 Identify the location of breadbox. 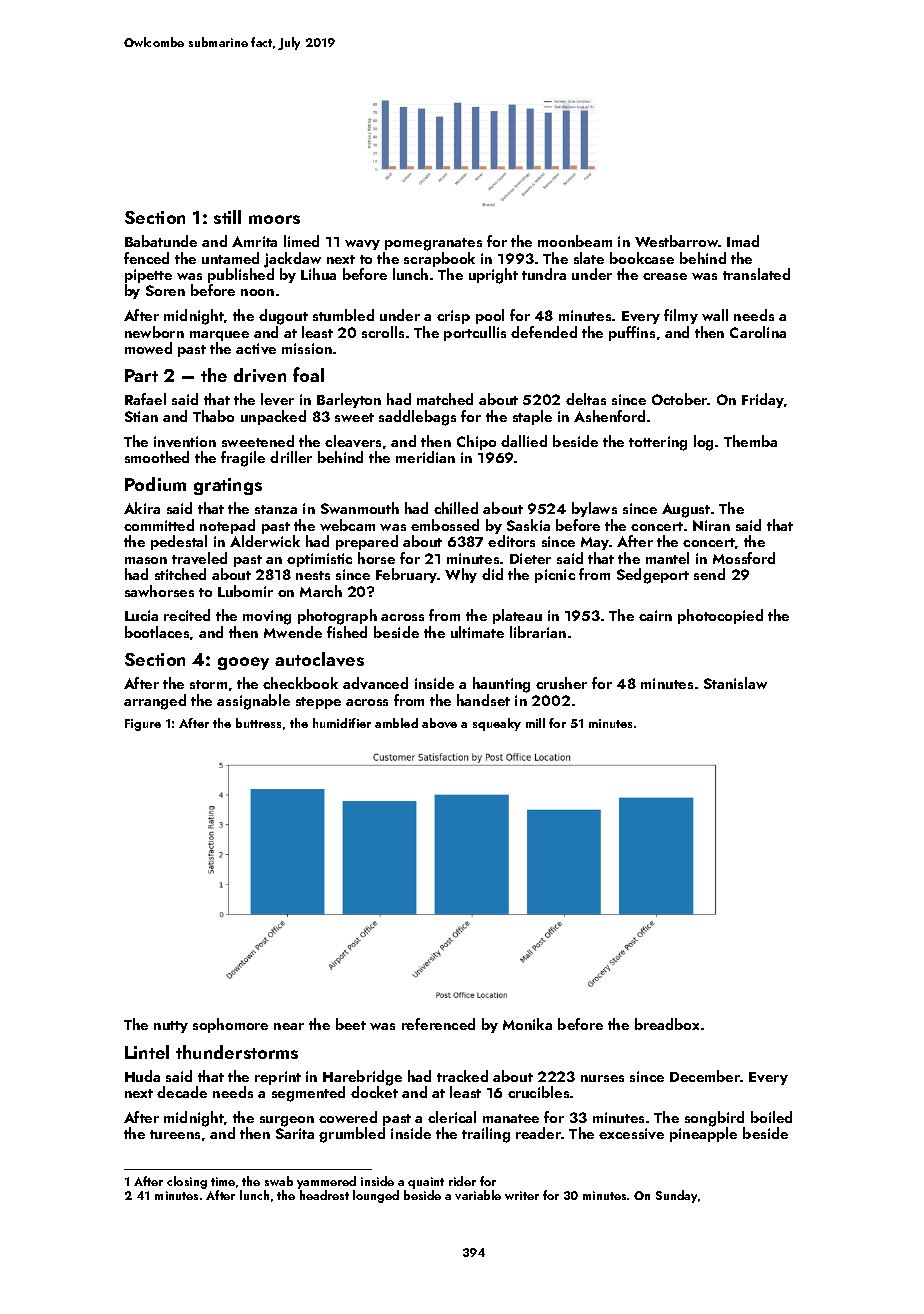
(667, 1024).
